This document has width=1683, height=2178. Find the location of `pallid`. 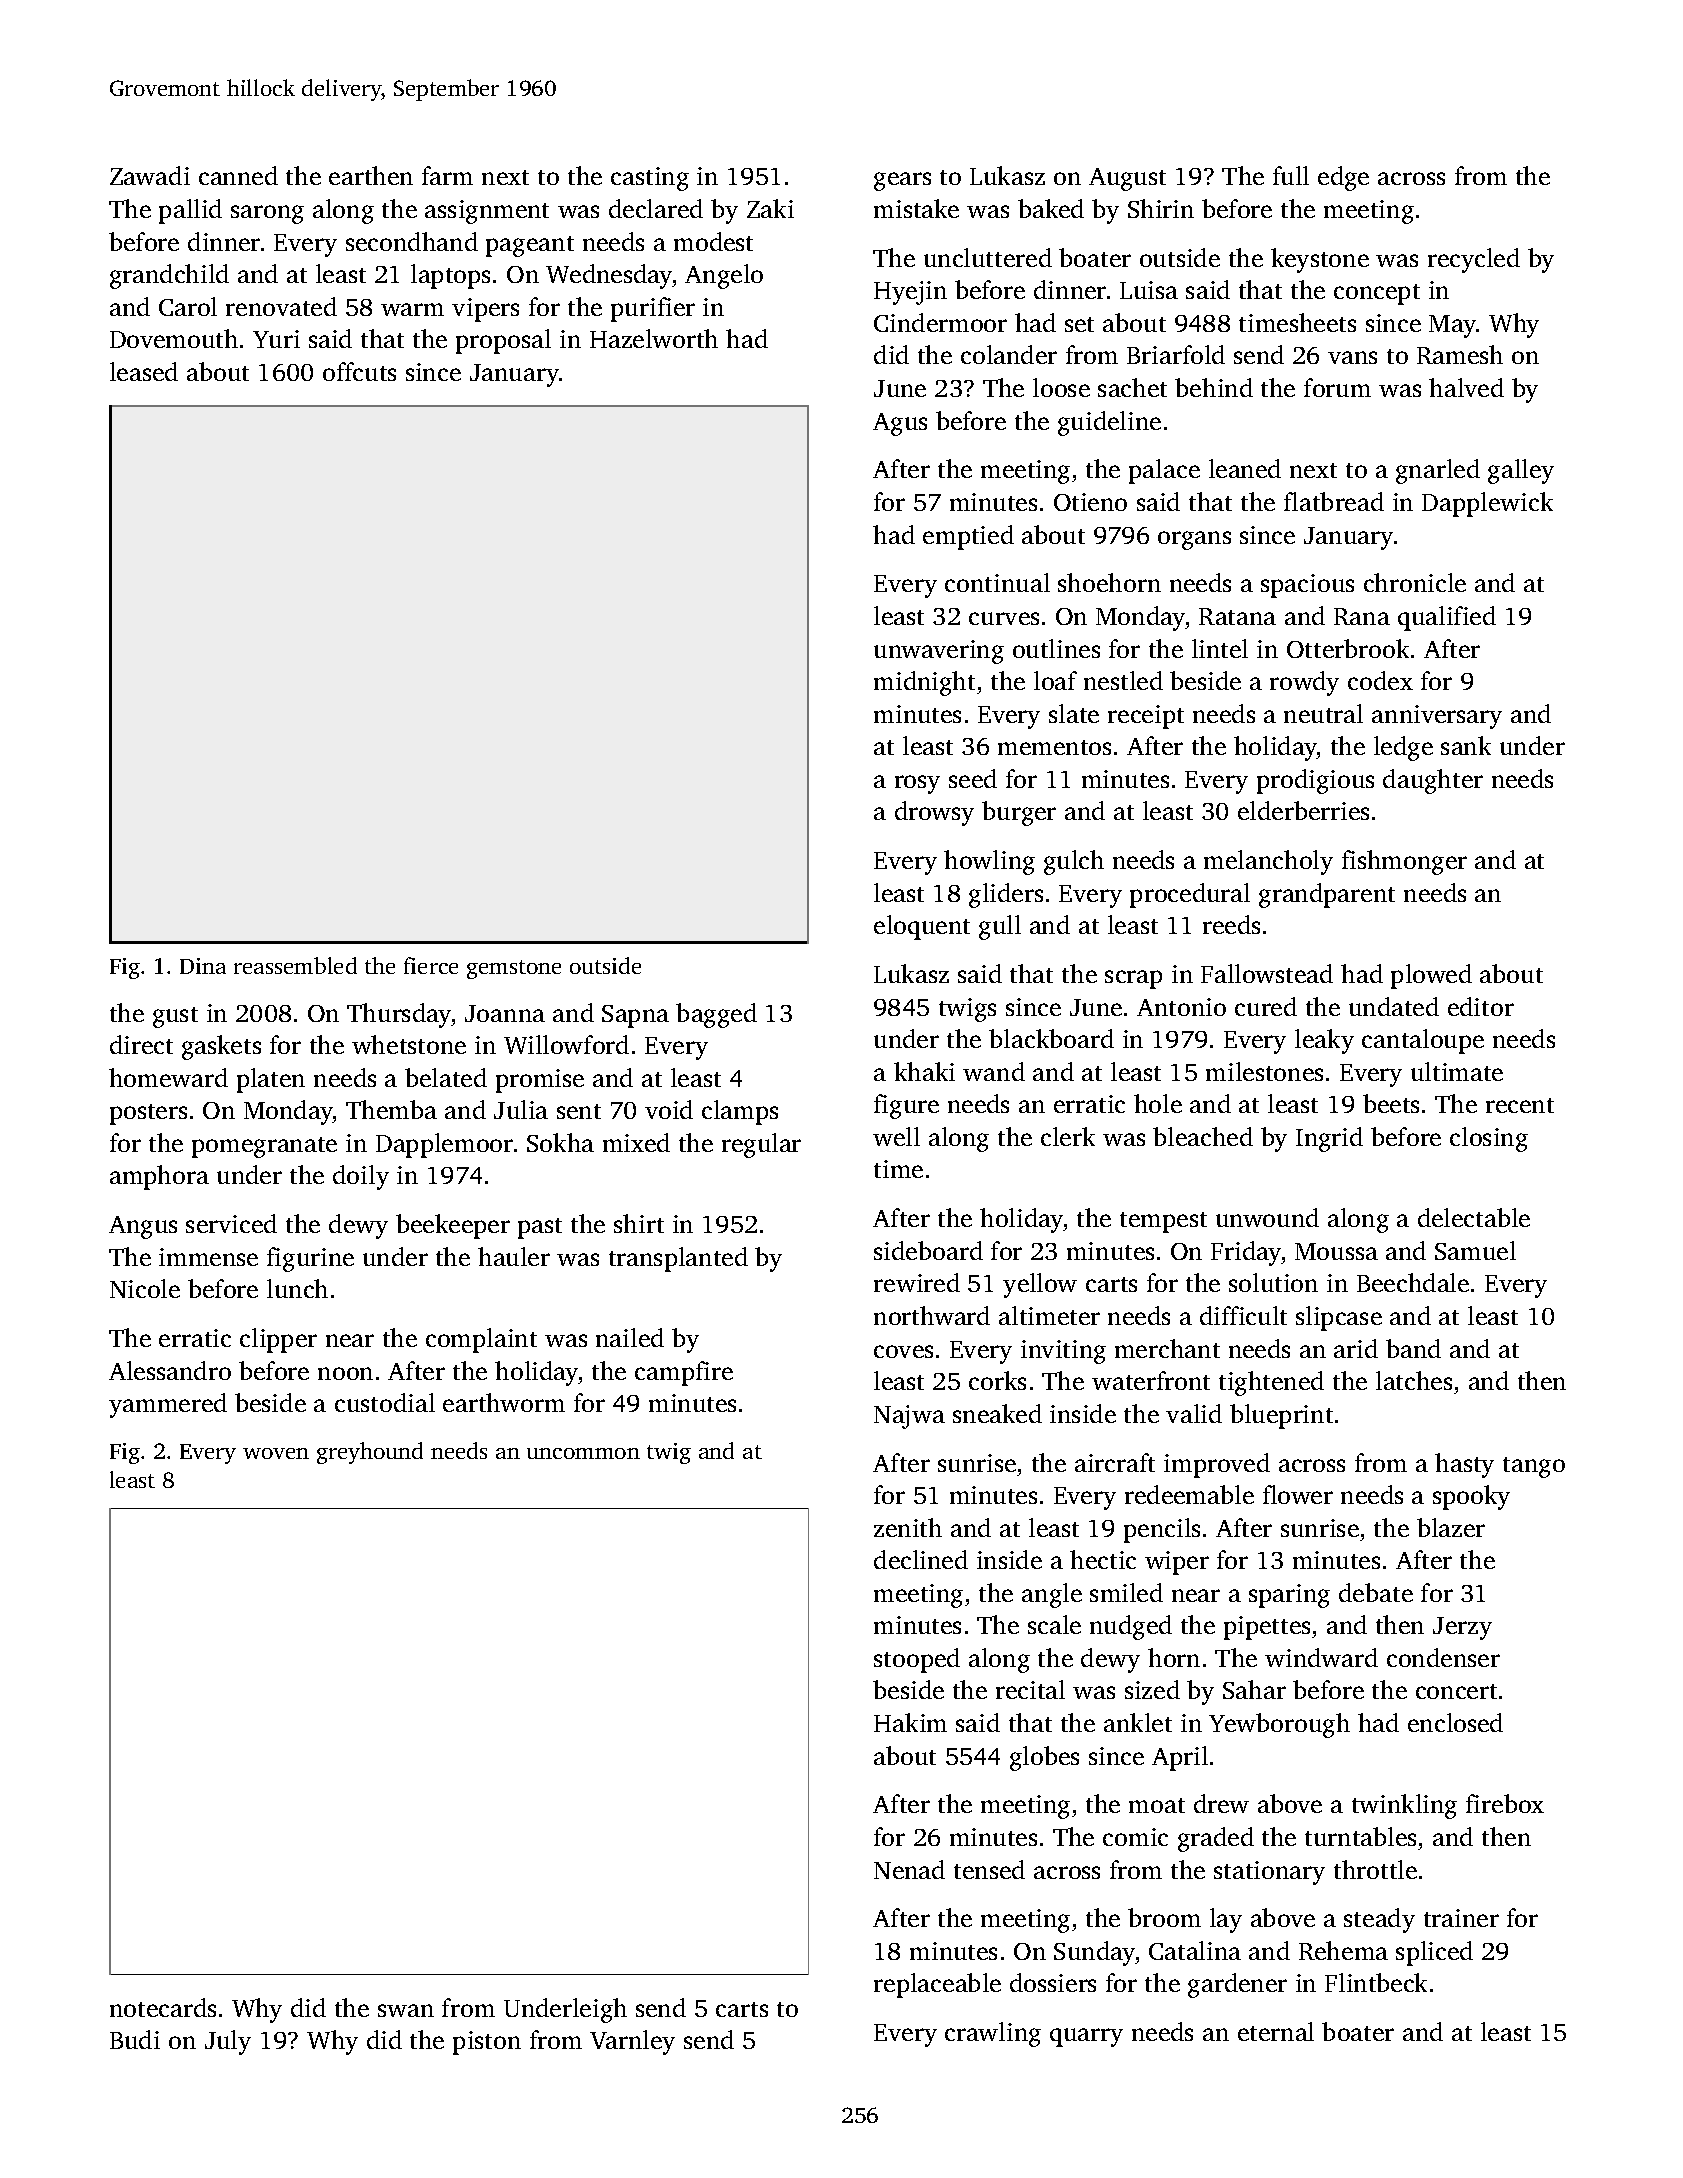

pallid is located at coordinates (190, 211).
